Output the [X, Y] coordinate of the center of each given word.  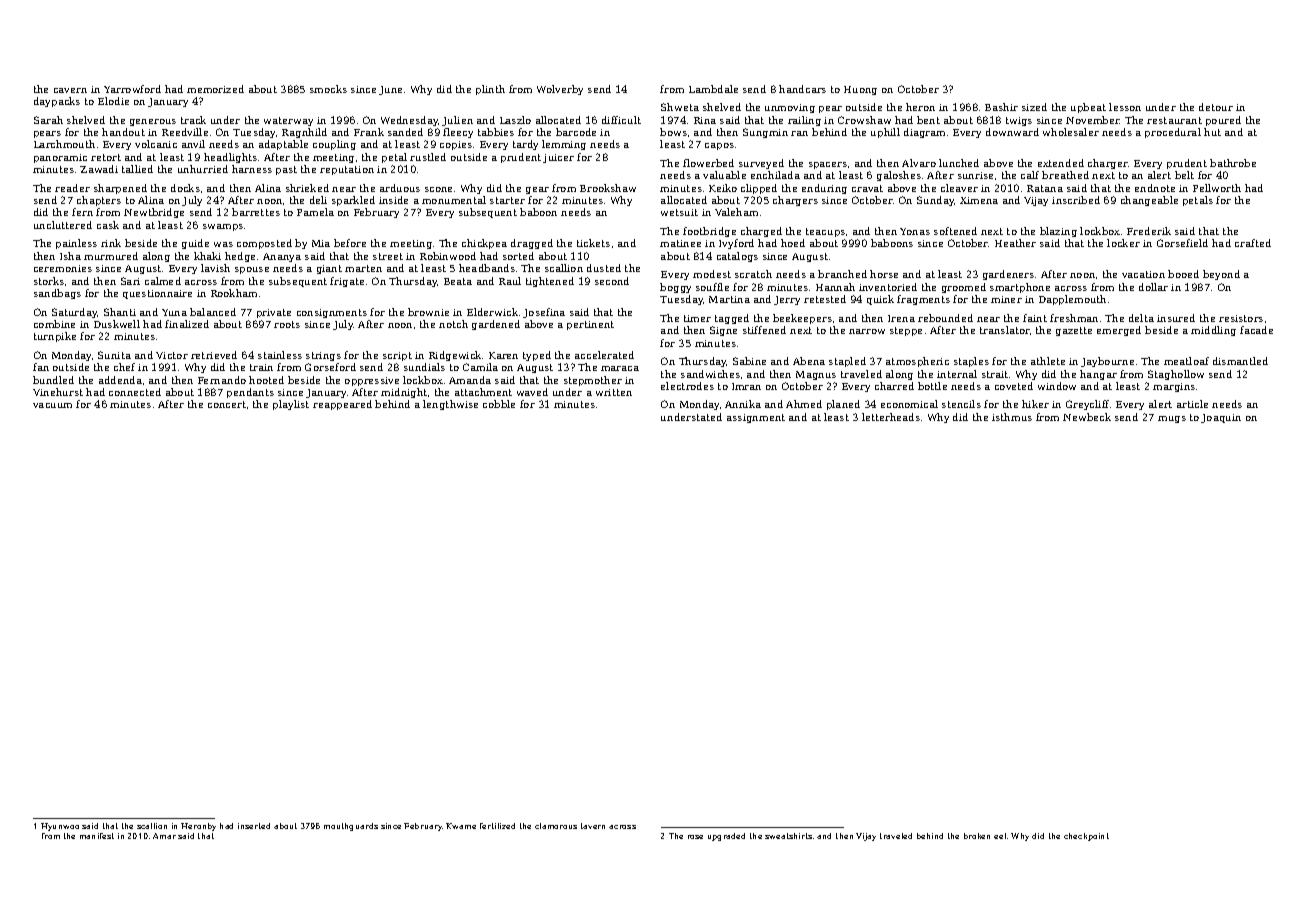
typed [537, 356]
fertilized [497, 826]
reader [72, 188]
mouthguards [351, 827]
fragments [923, 300]
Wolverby [560, 90]
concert [227, 404]
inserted [254, 826]
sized [1034, 107]
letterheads [891, 417]
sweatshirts [788, 836]
